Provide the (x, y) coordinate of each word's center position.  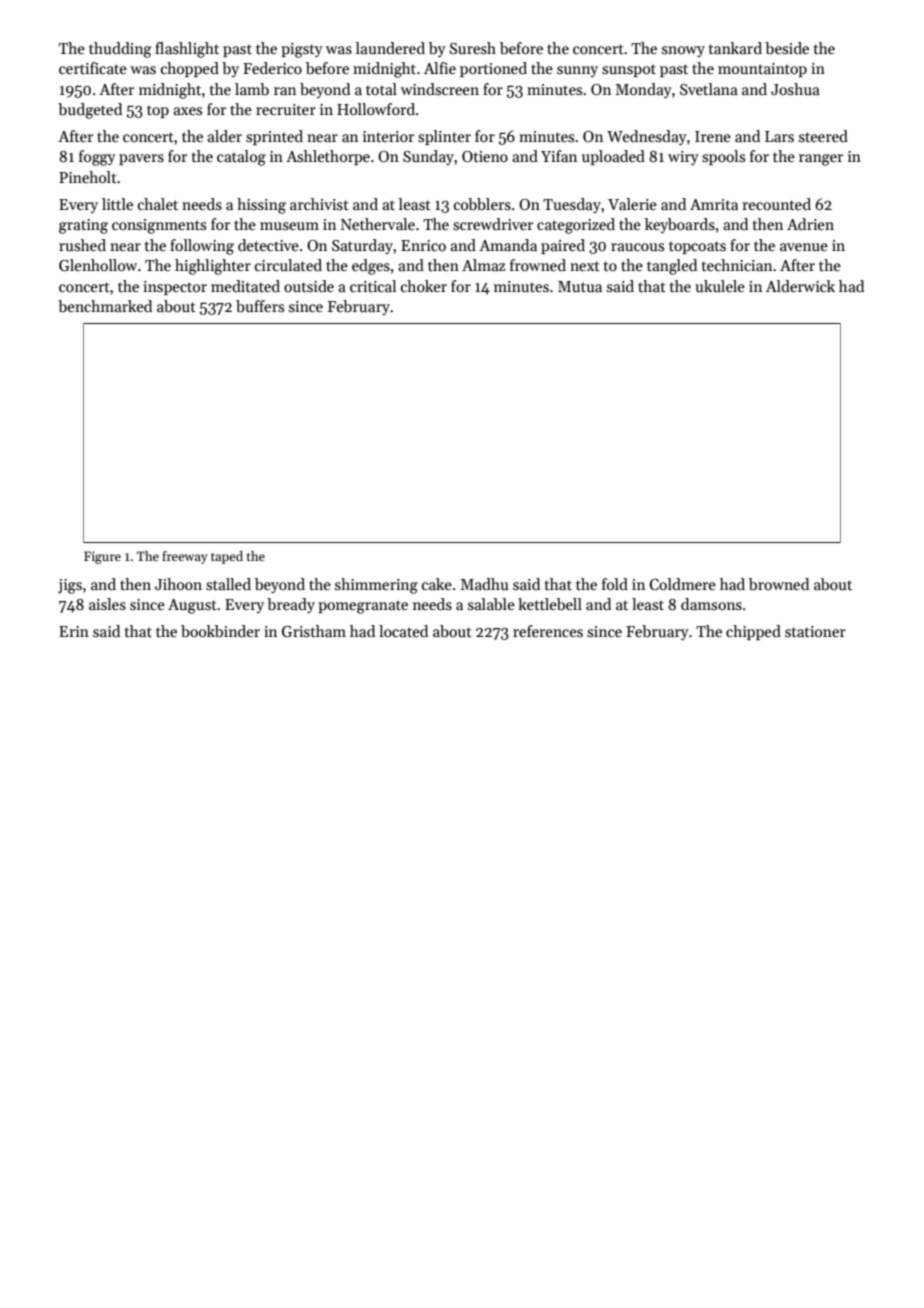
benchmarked (105, 306)
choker (424, 286)
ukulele (720, 286)
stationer (815, 631)
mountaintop (762, 70)
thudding (120, 50)
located (403, 631)
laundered (390, 48)
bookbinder (220, 631)
